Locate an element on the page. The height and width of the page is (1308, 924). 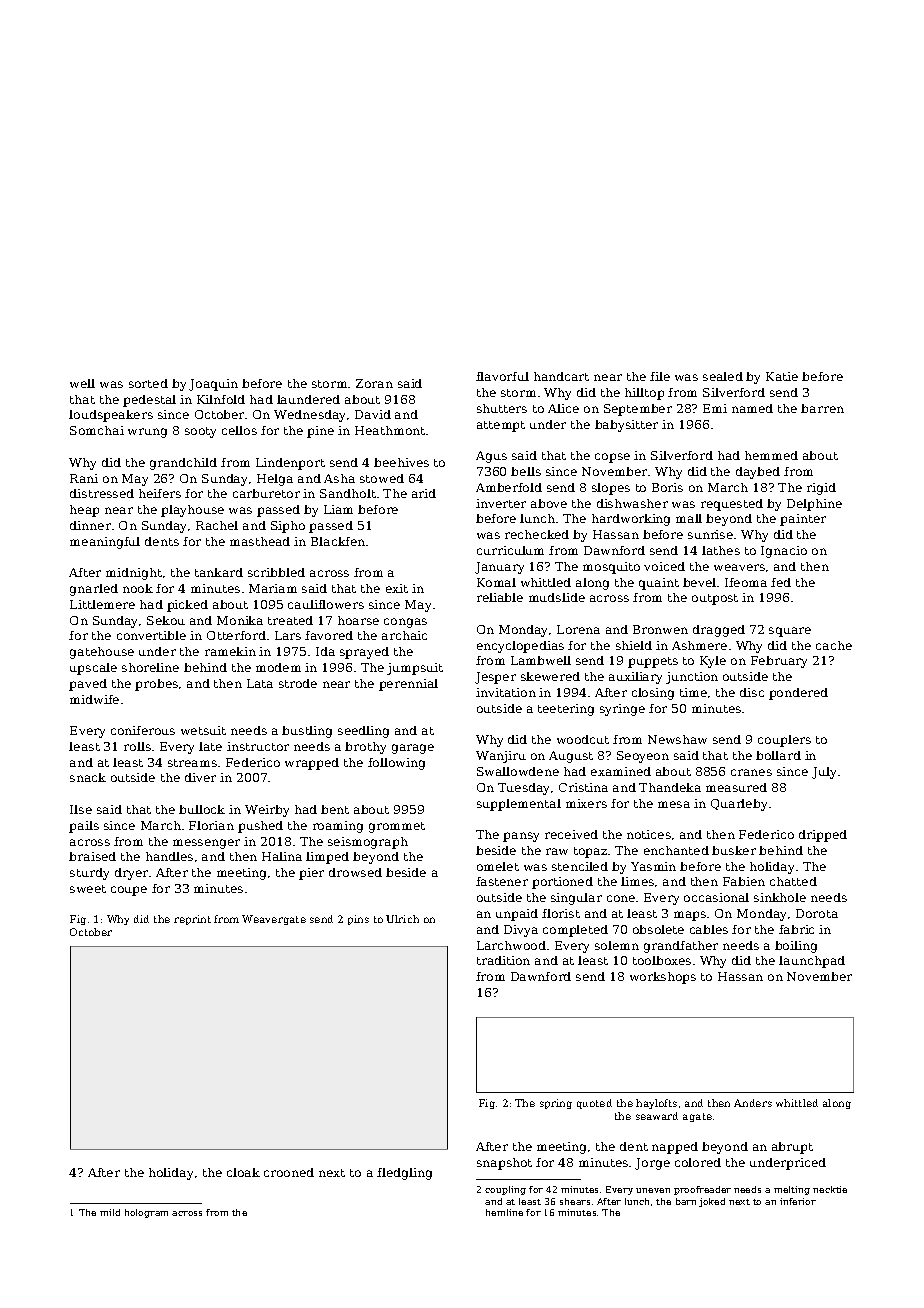
hologram is located at coordinates (146, 1213).
